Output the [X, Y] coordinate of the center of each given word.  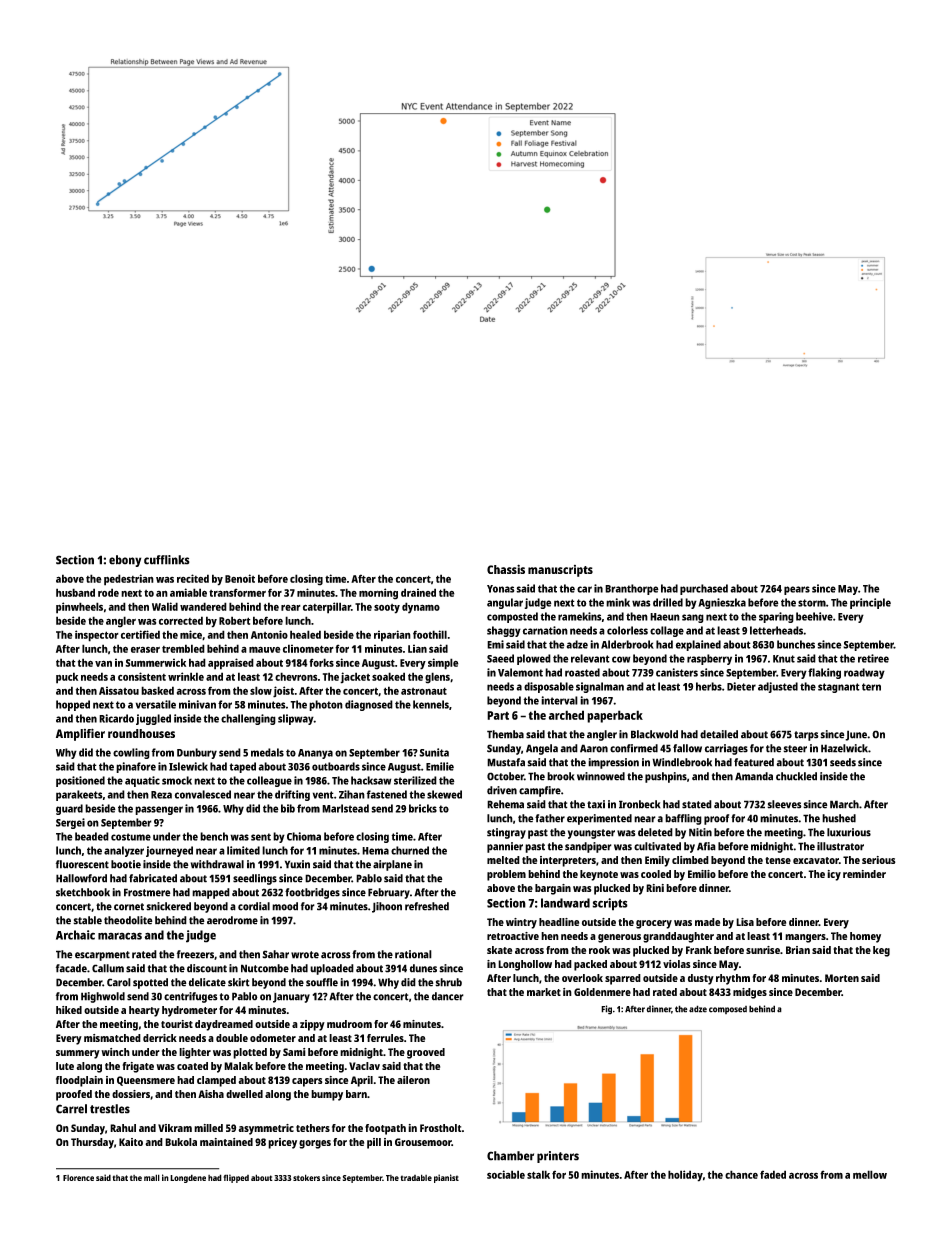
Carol [119, 982]
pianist [446, 1178]
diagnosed [369, 705]
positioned [80, 781]
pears [797, 590]
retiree [873, 658]
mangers [805, 938]
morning [378, 594]
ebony [125, 561]
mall [152, 1177]
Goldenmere [602, 992]
